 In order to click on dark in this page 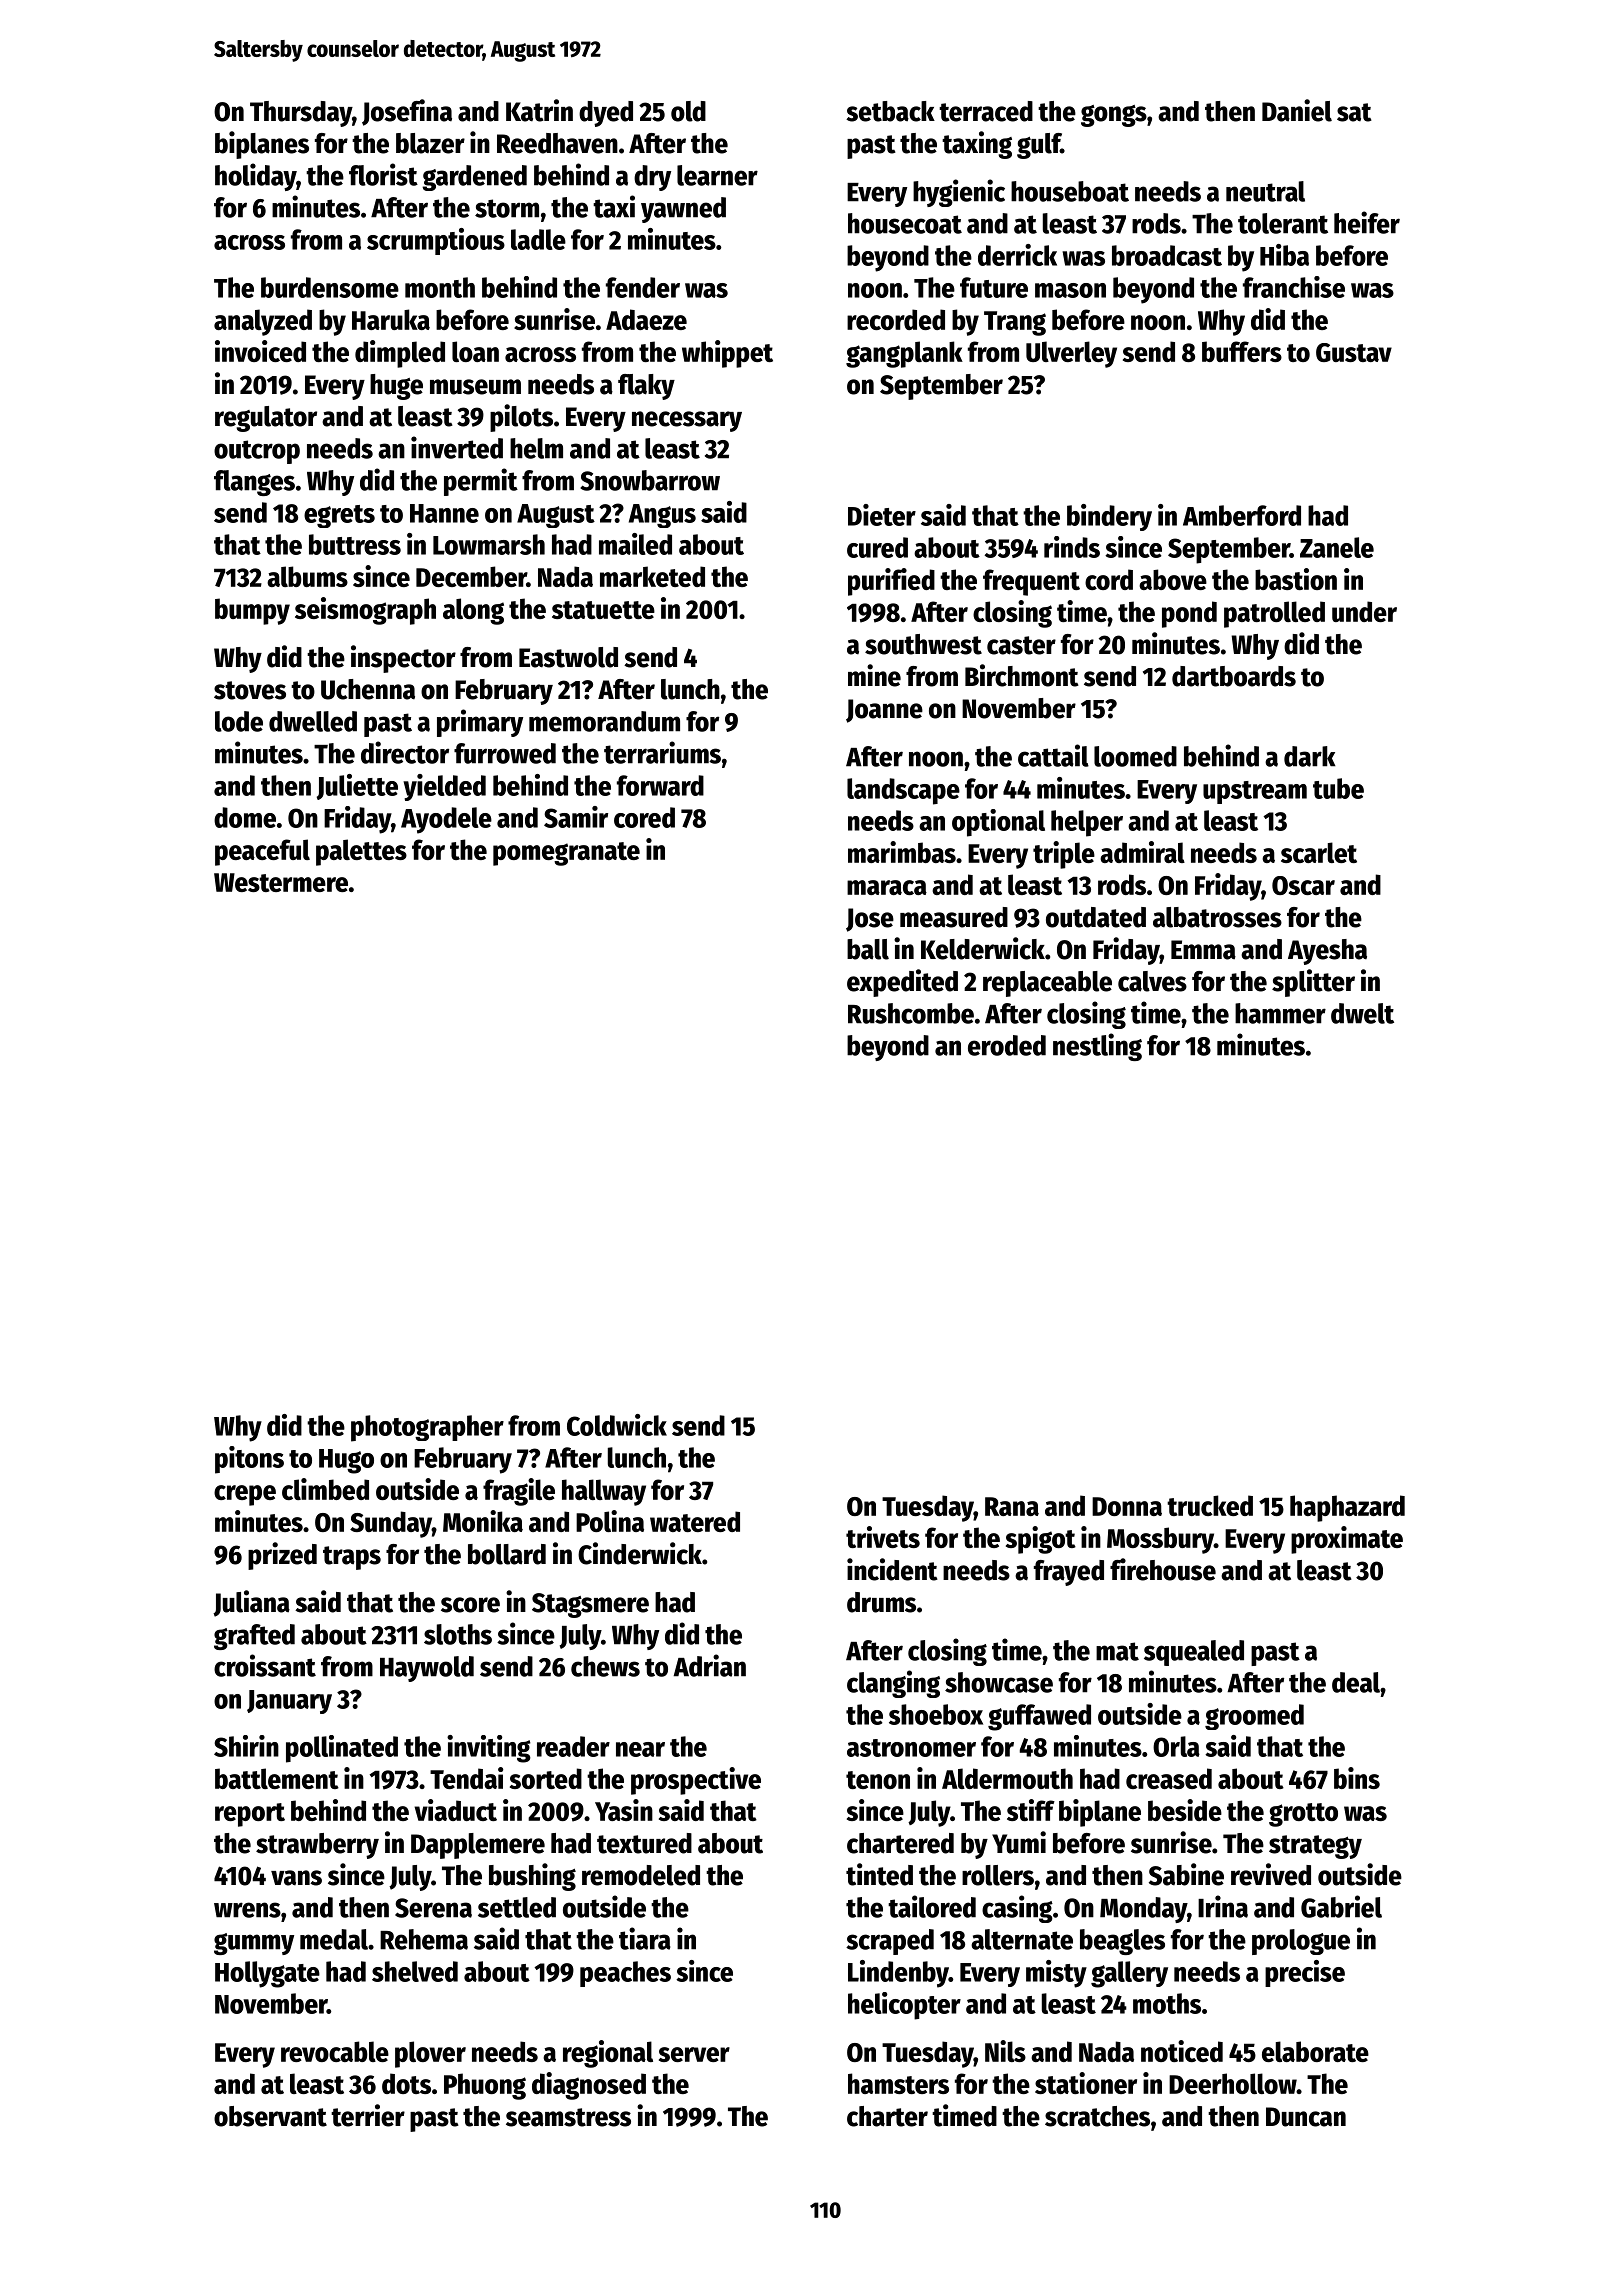, I will do `click(1310, 756)`.
